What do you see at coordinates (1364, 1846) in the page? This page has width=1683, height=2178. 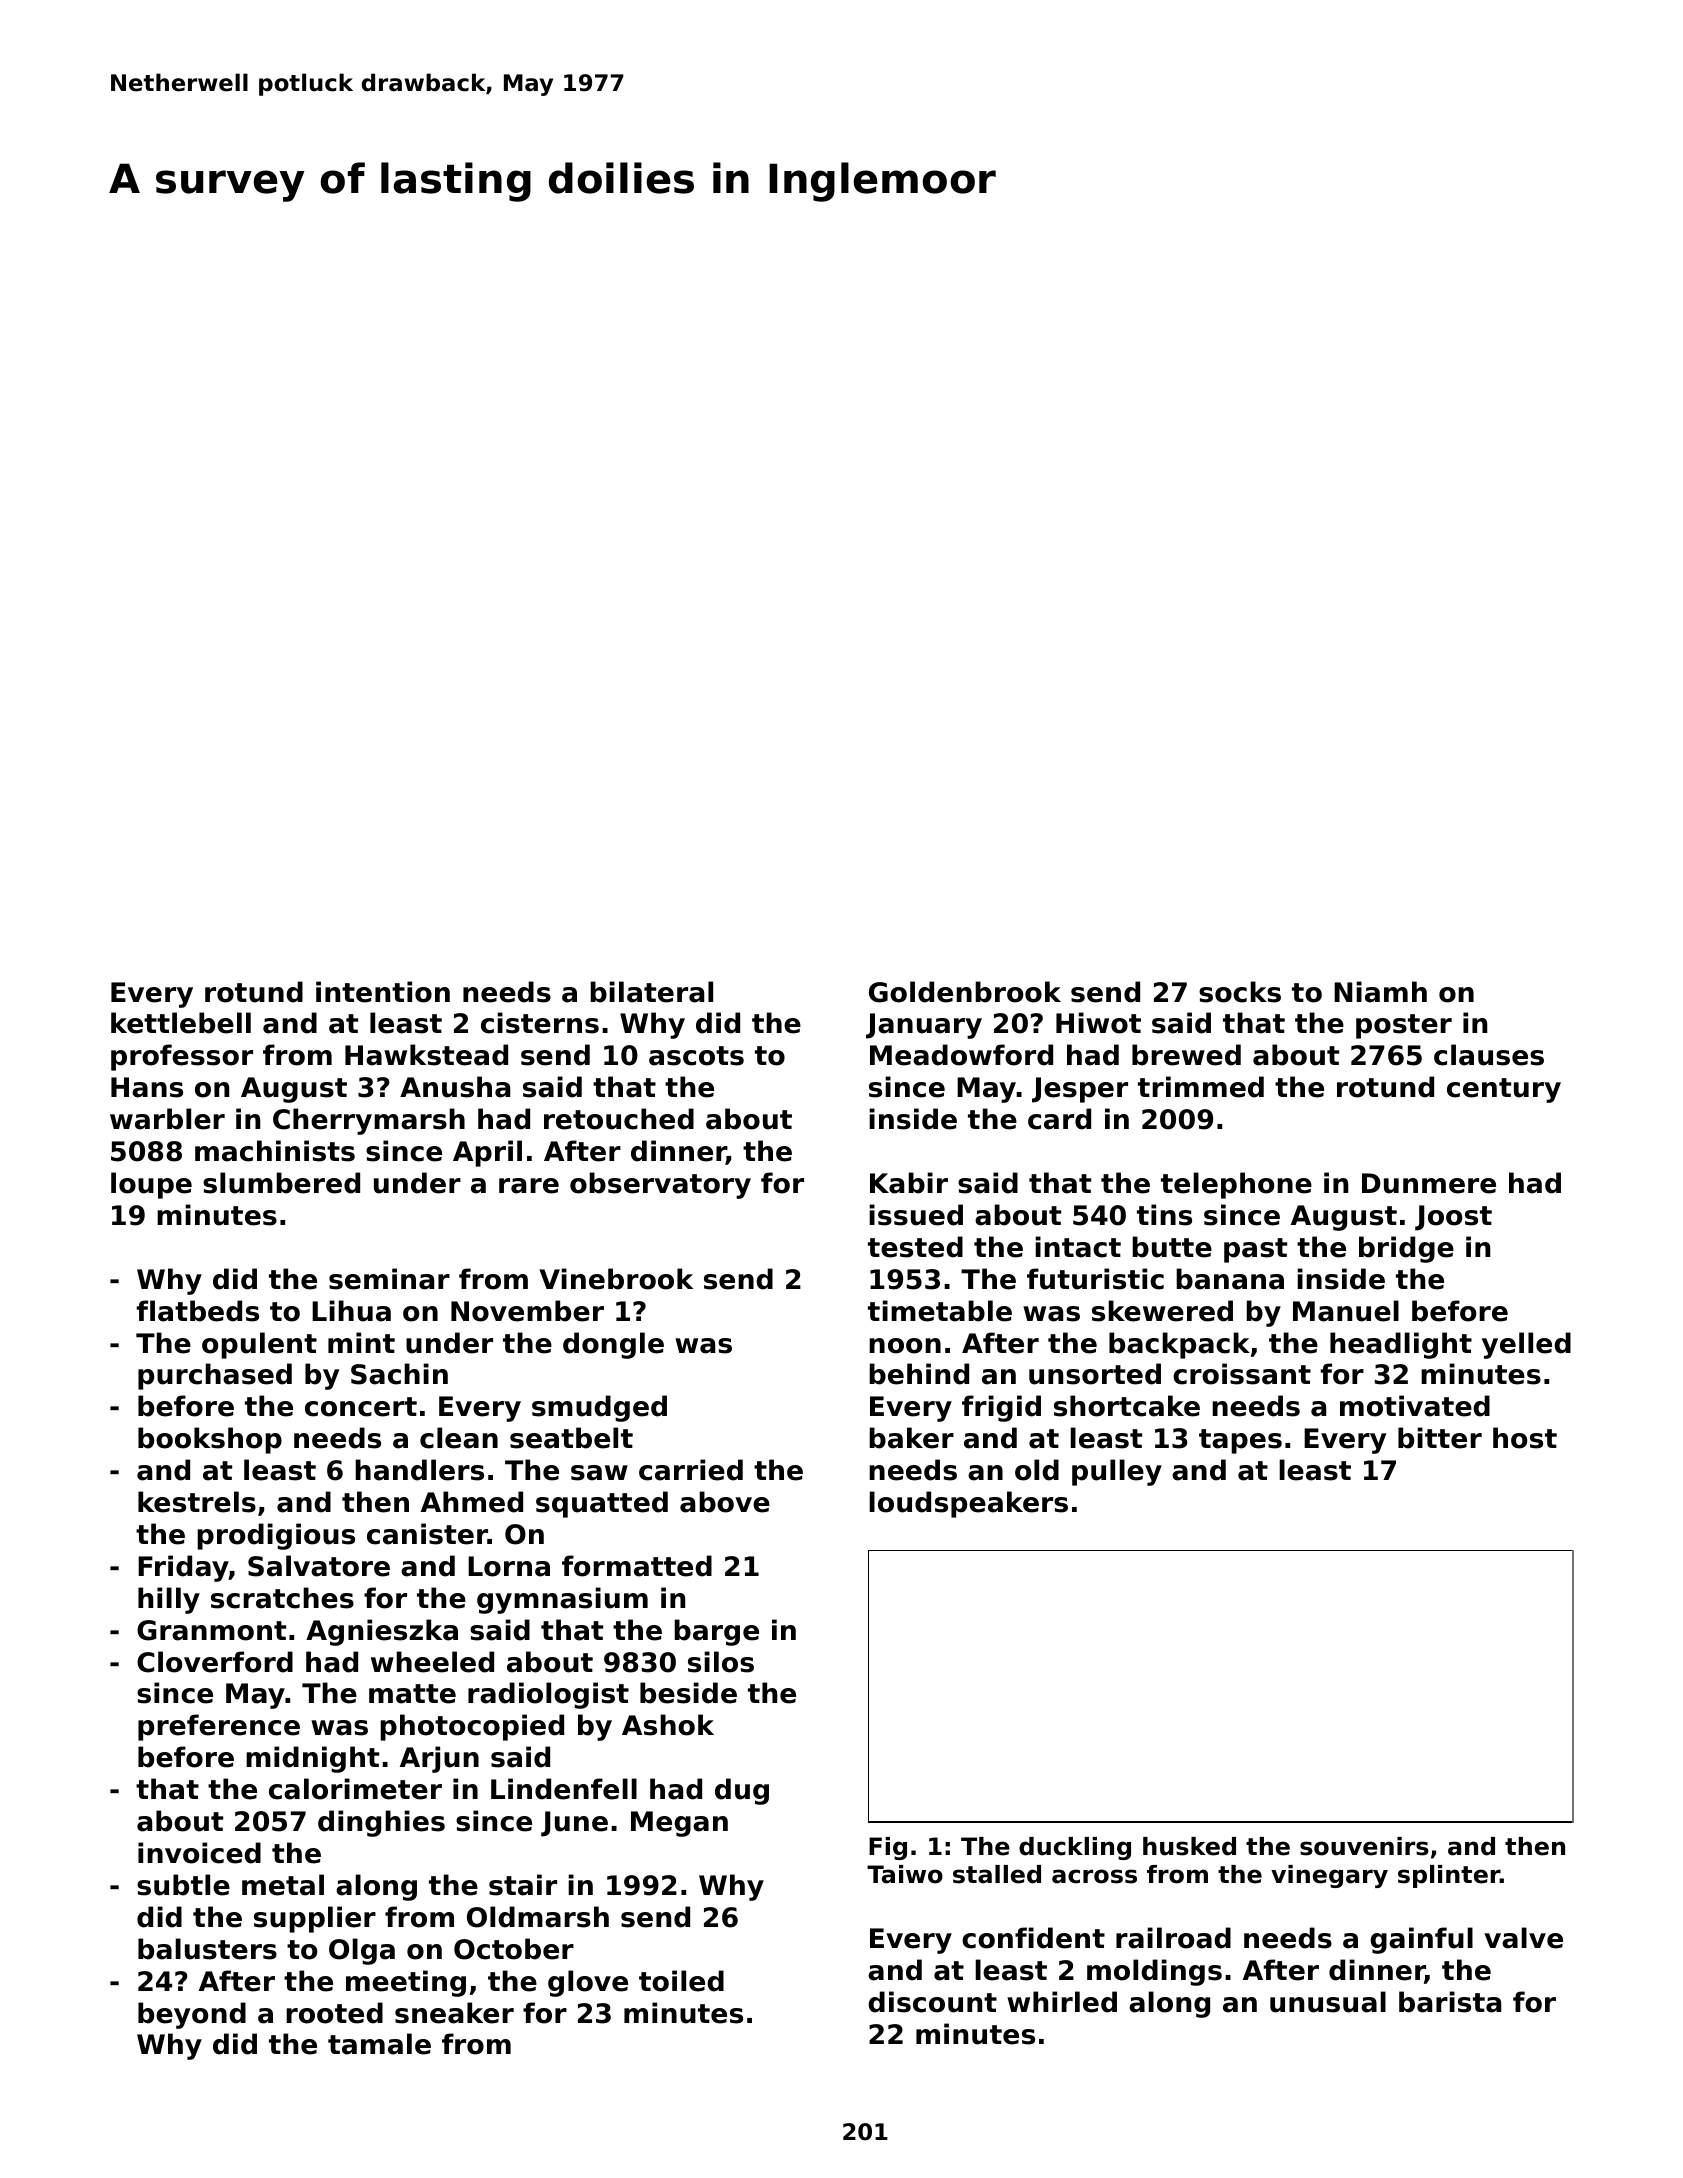 I see `souvenirs` at bounding box center [1364, 1846].
